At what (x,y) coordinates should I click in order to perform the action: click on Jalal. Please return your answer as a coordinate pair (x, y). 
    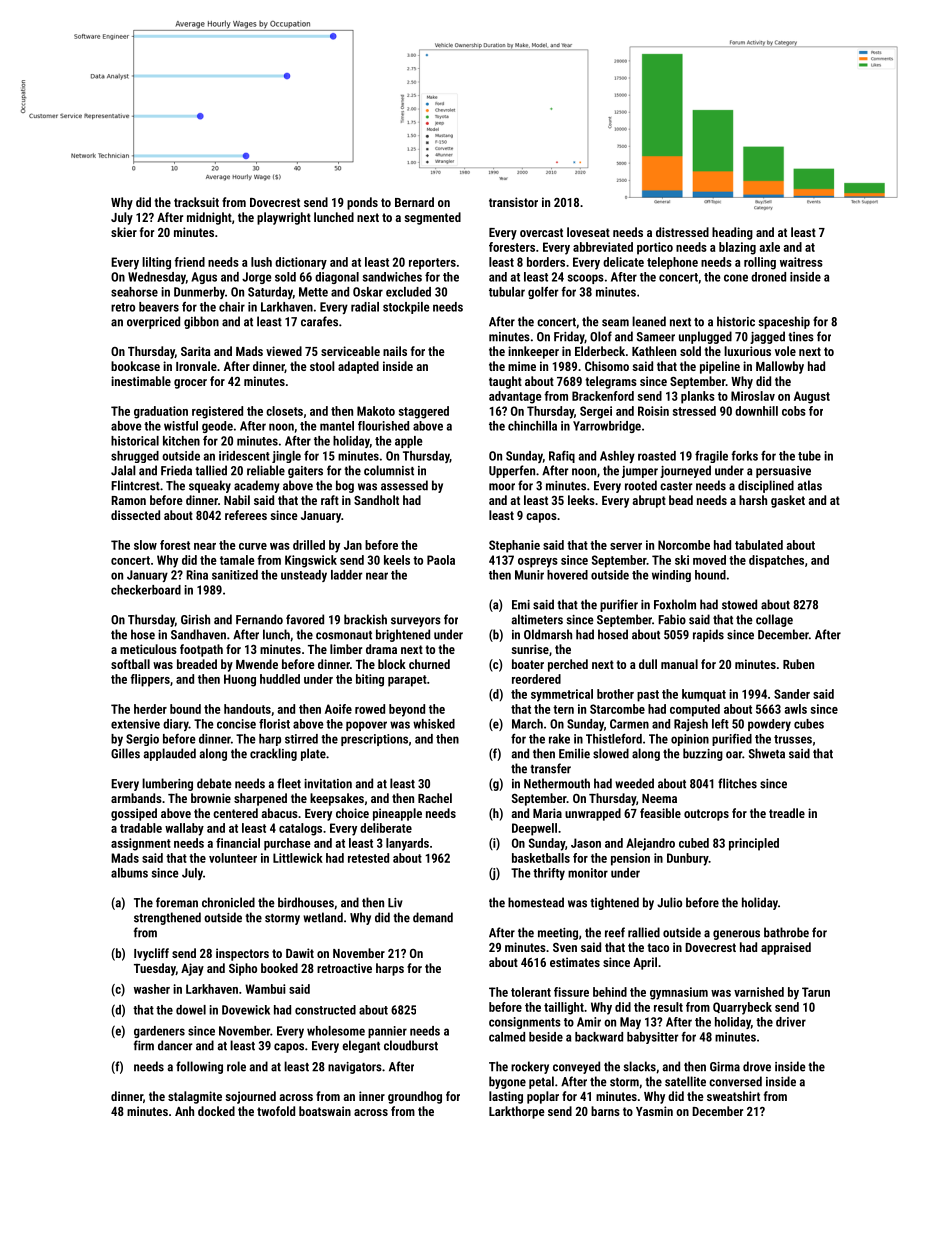
    Looking at the image, I should click on (123, 470).
